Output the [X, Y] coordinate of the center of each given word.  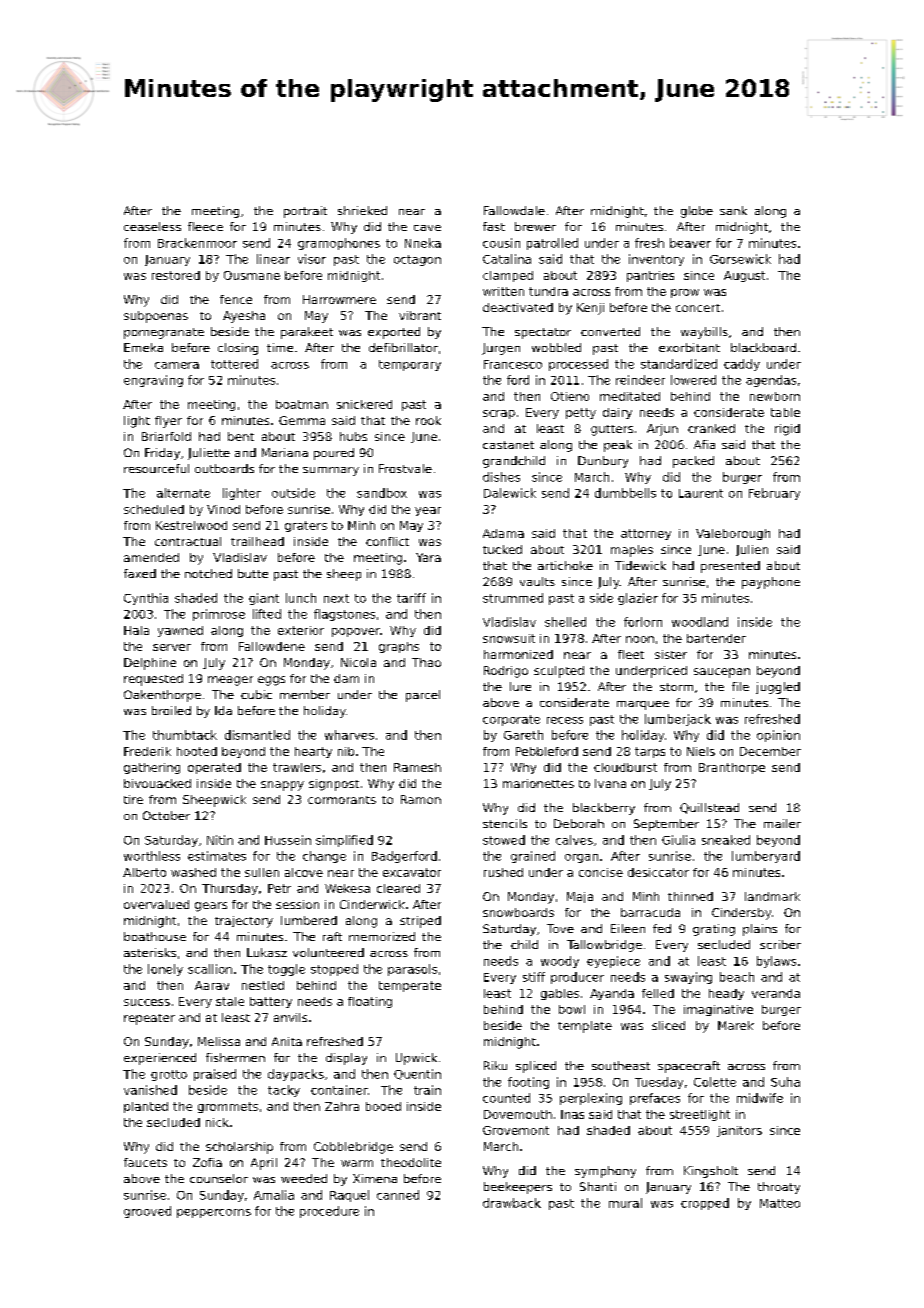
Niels [701, 751]
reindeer [640, 380]
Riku [495, 1065]
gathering [152, 768]
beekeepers [518, 1188]
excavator [412, 872]
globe [697, 212]
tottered [234, 364]
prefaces [655, 1099]
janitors [739, 1131]
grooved [147, 1212]
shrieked [362, 210]
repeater [149, 1019]
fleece [205, 226]
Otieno [570, 396]
